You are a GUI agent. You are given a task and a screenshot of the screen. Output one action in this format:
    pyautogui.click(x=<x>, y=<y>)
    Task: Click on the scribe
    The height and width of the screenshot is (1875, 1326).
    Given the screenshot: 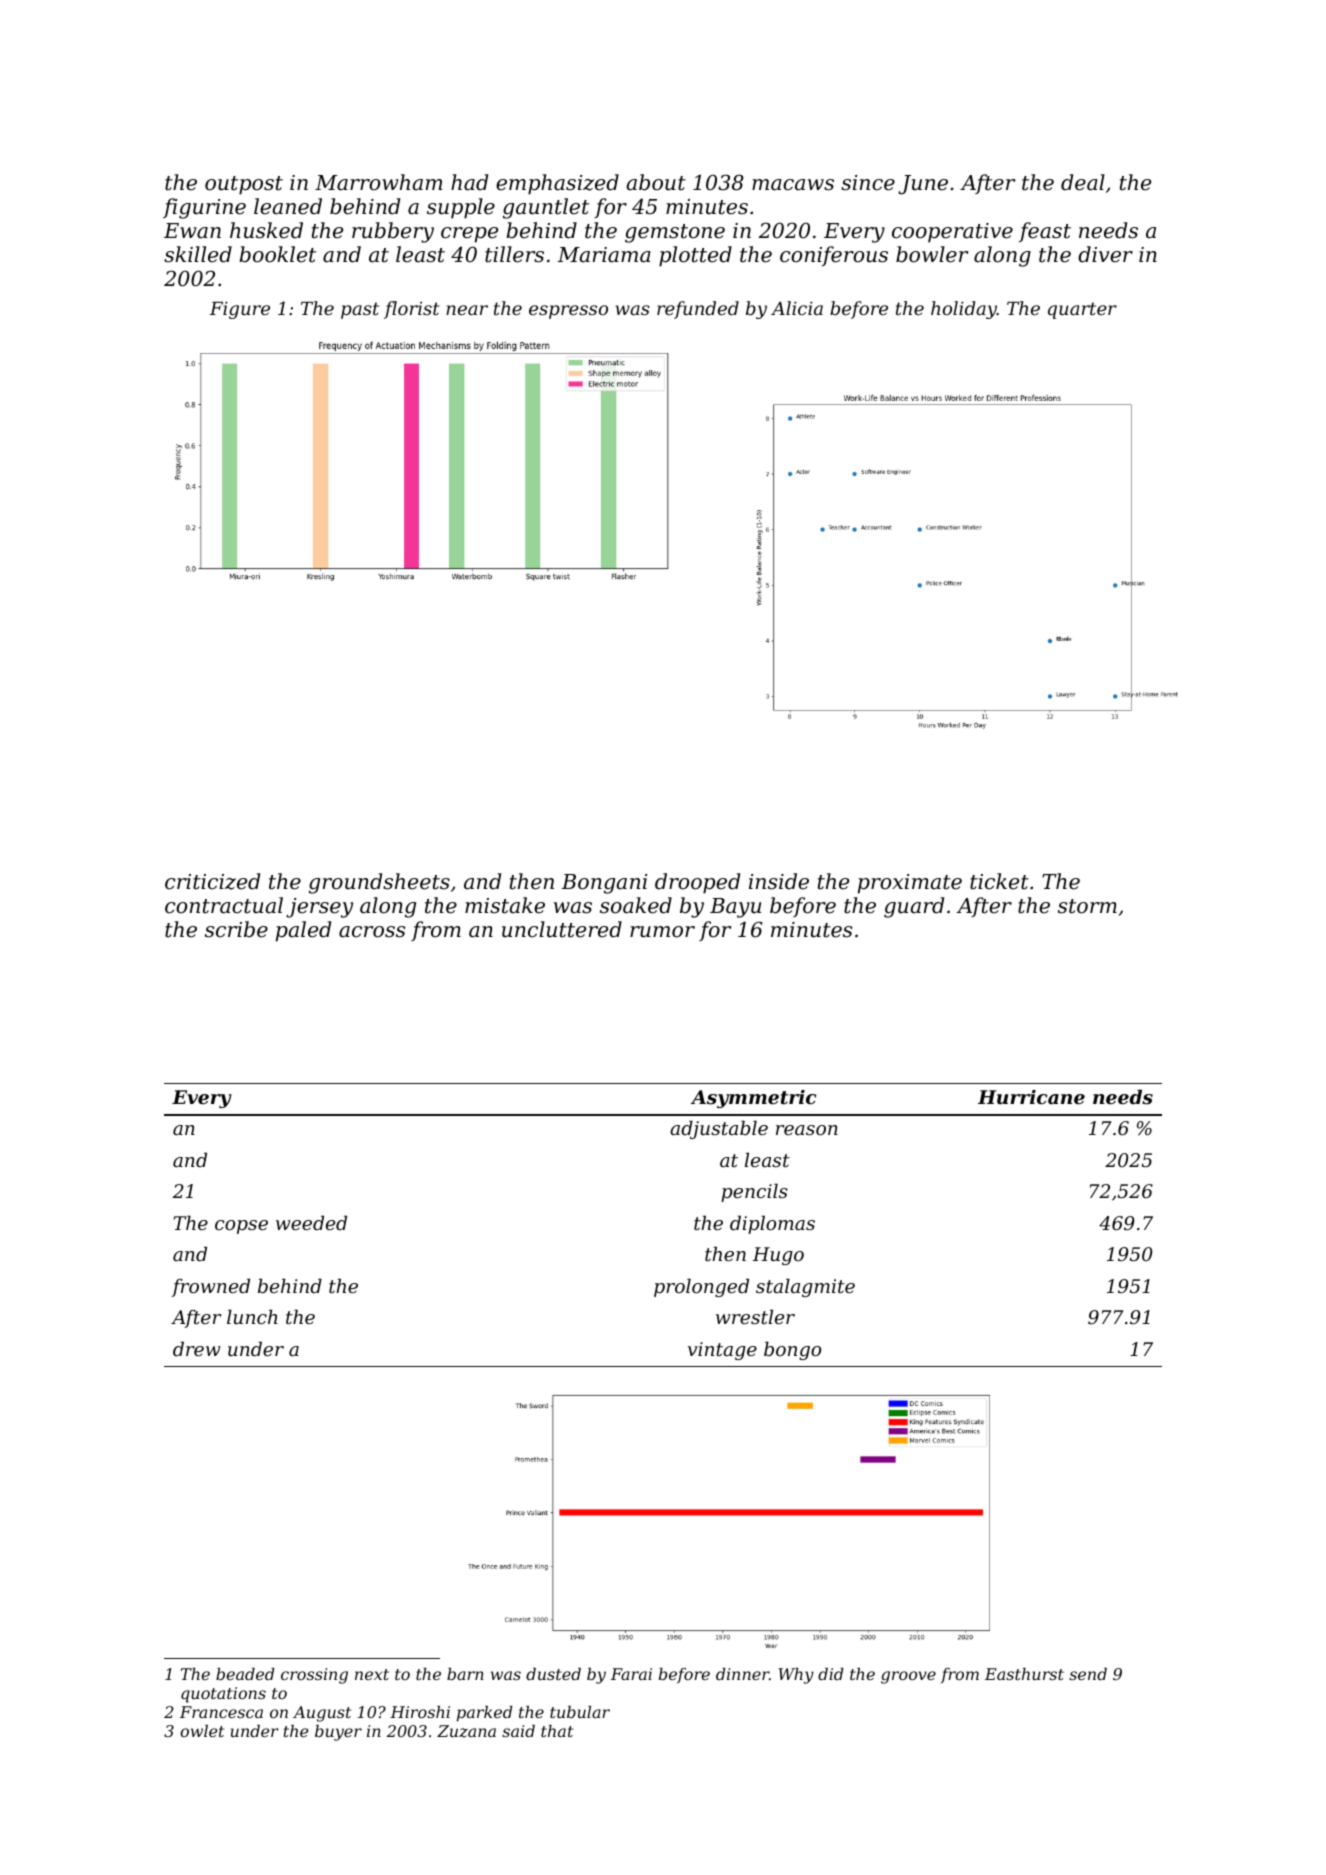 What is the action you would take?
    pyautogui.click(x=236, y=929)
